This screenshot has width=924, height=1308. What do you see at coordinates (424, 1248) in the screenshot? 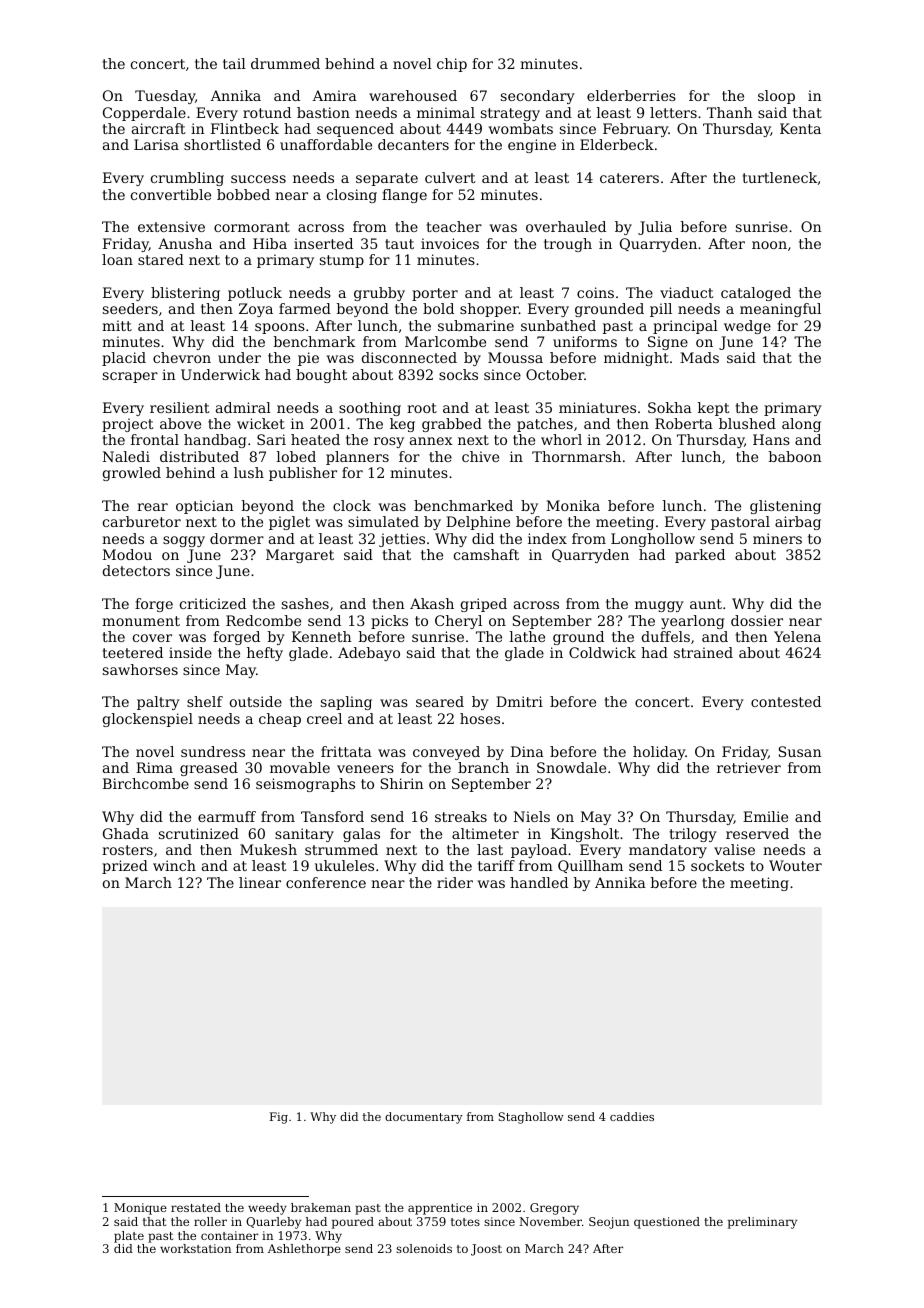
I see `solenoids` at bounding box center [424, 1248].
